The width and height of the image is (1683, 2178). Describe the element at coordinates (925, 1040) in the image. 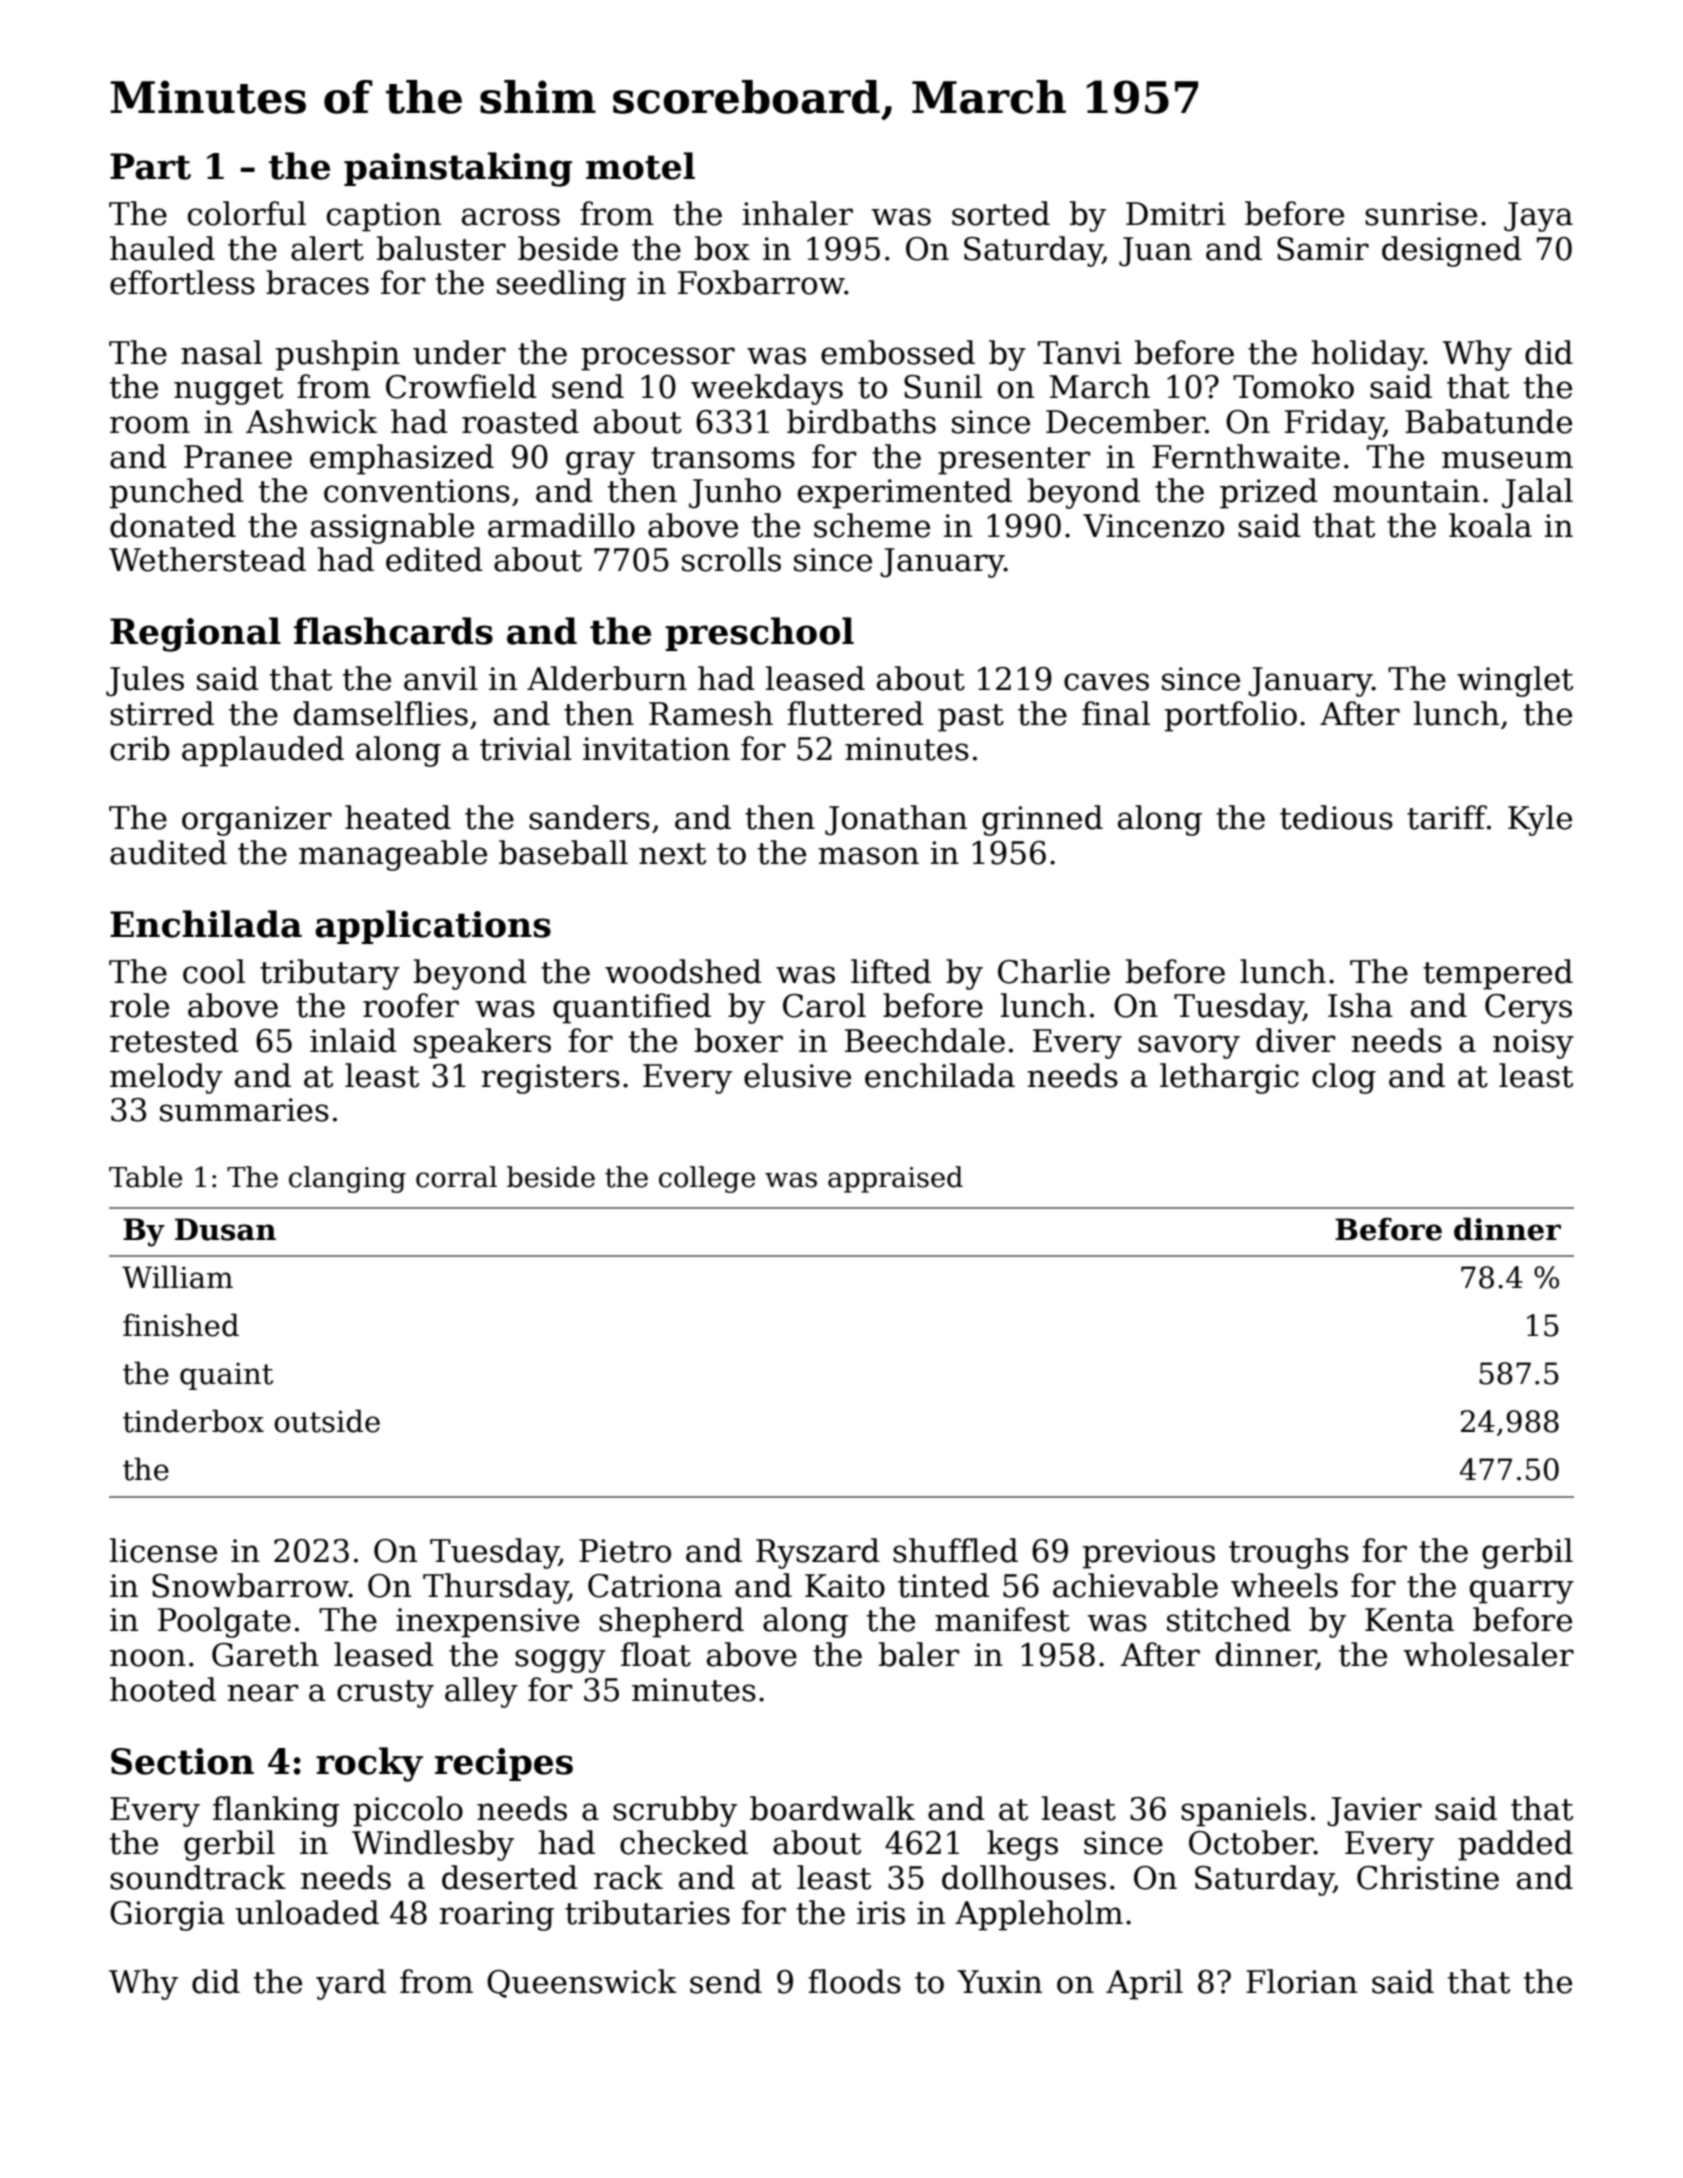

I see `Beechdale` at that location.
